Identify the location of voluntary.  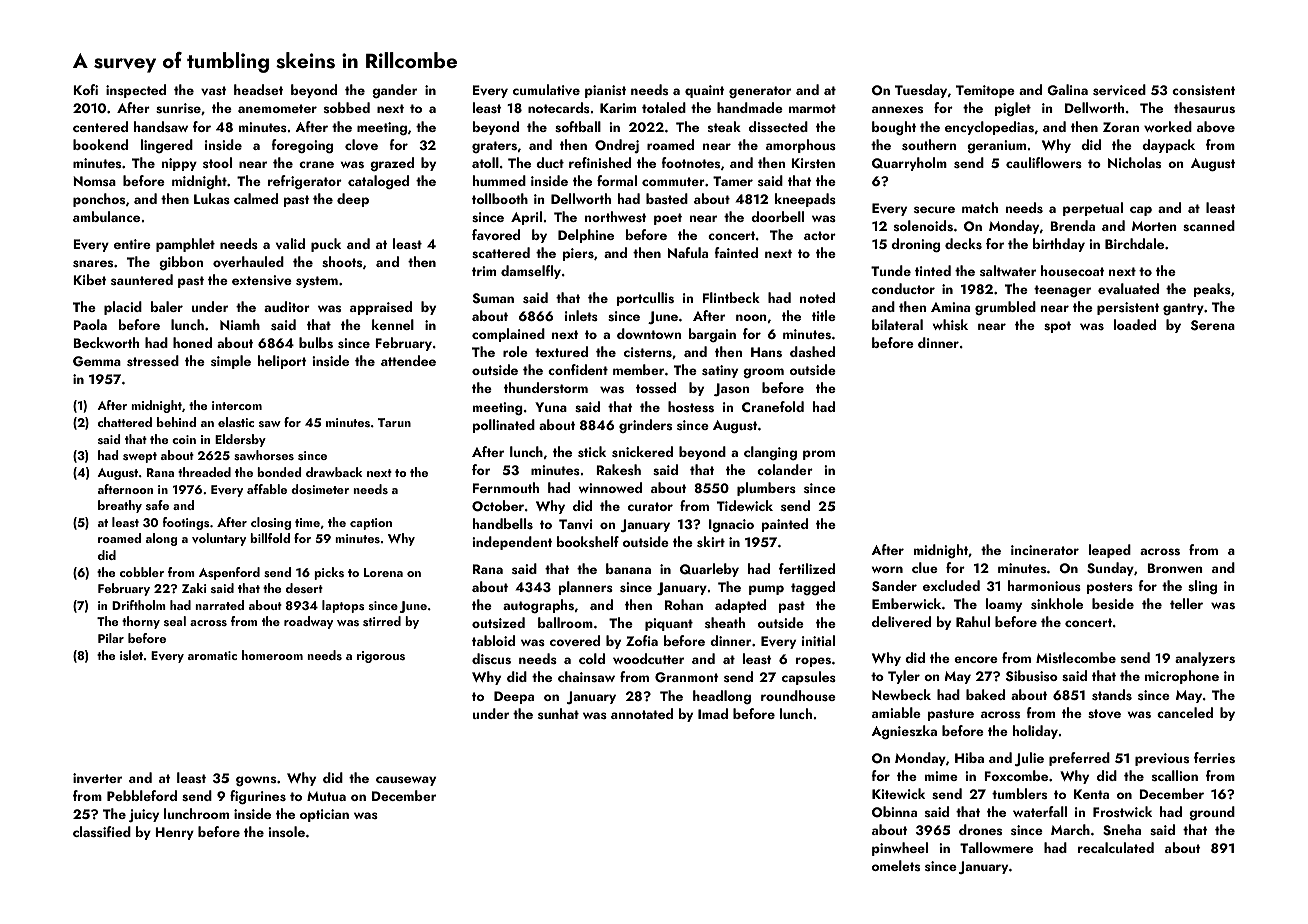
(219, 539).
